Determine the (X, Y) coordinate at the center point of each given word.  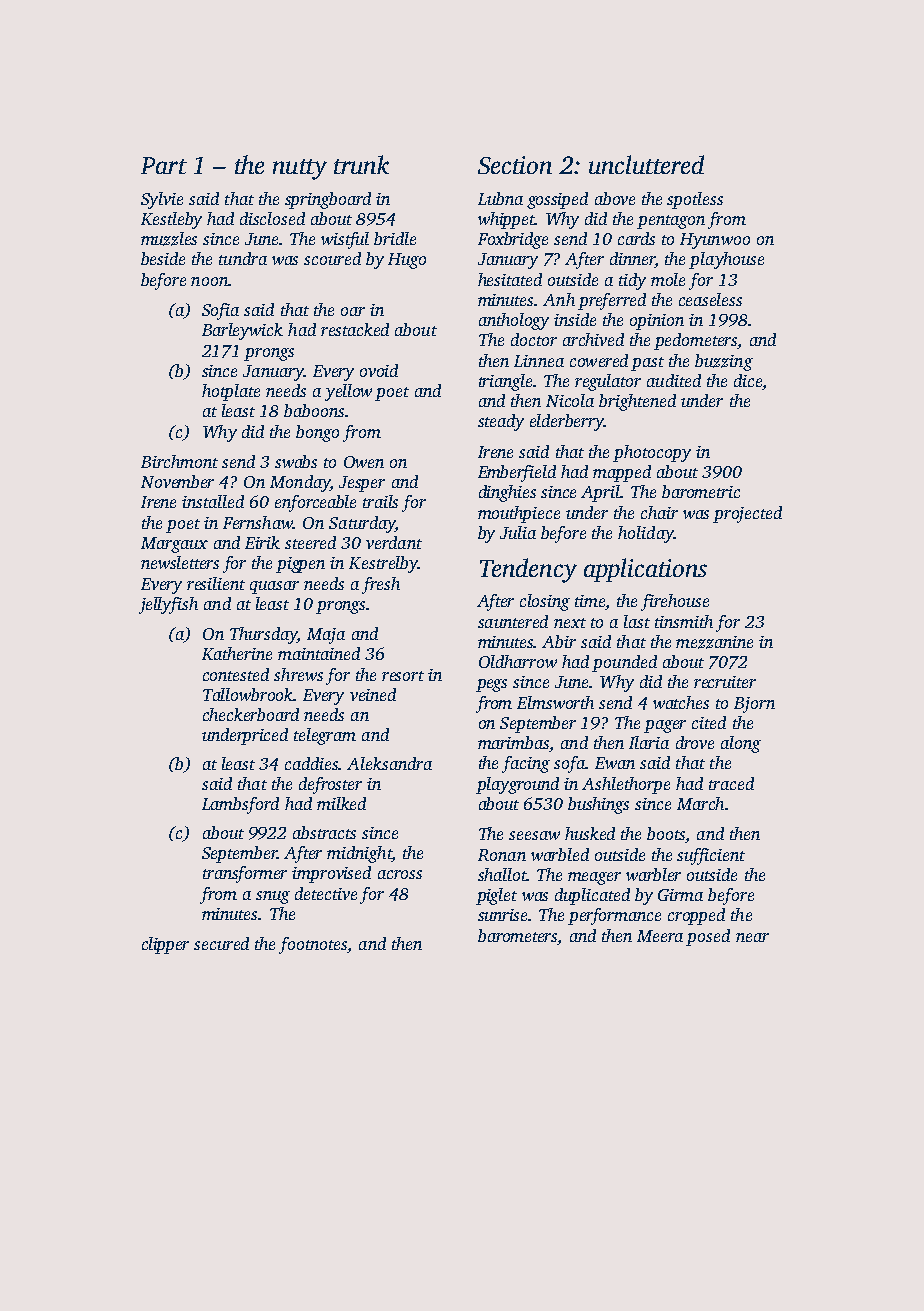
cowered (599, 360)
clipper (165, 945)
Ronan (502, 855)
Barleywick (242, 331)
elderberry (567, 422)
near (752, 937)
